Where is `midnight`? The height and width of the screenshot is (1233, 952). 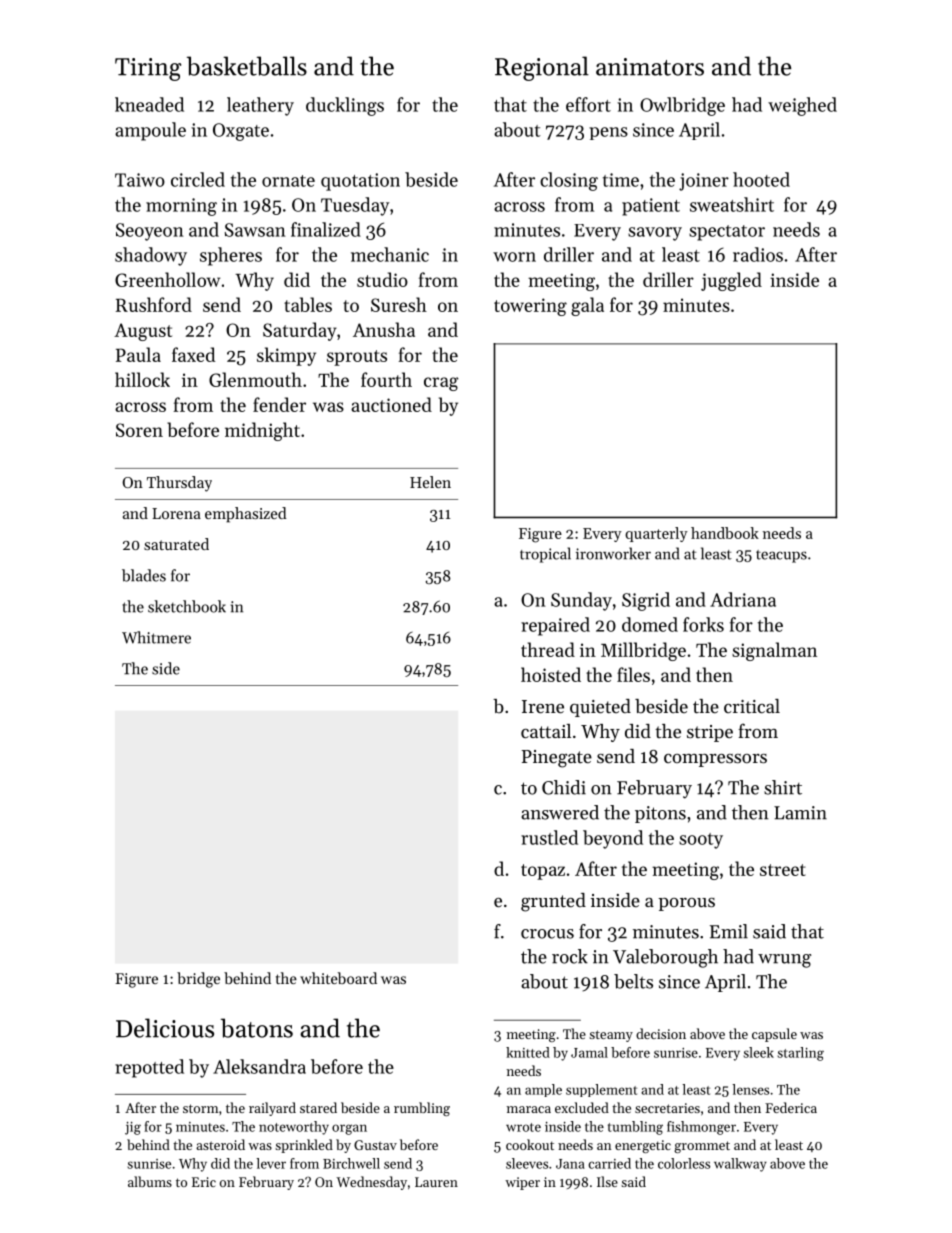 midnight is located at coordinates (262, 431).
